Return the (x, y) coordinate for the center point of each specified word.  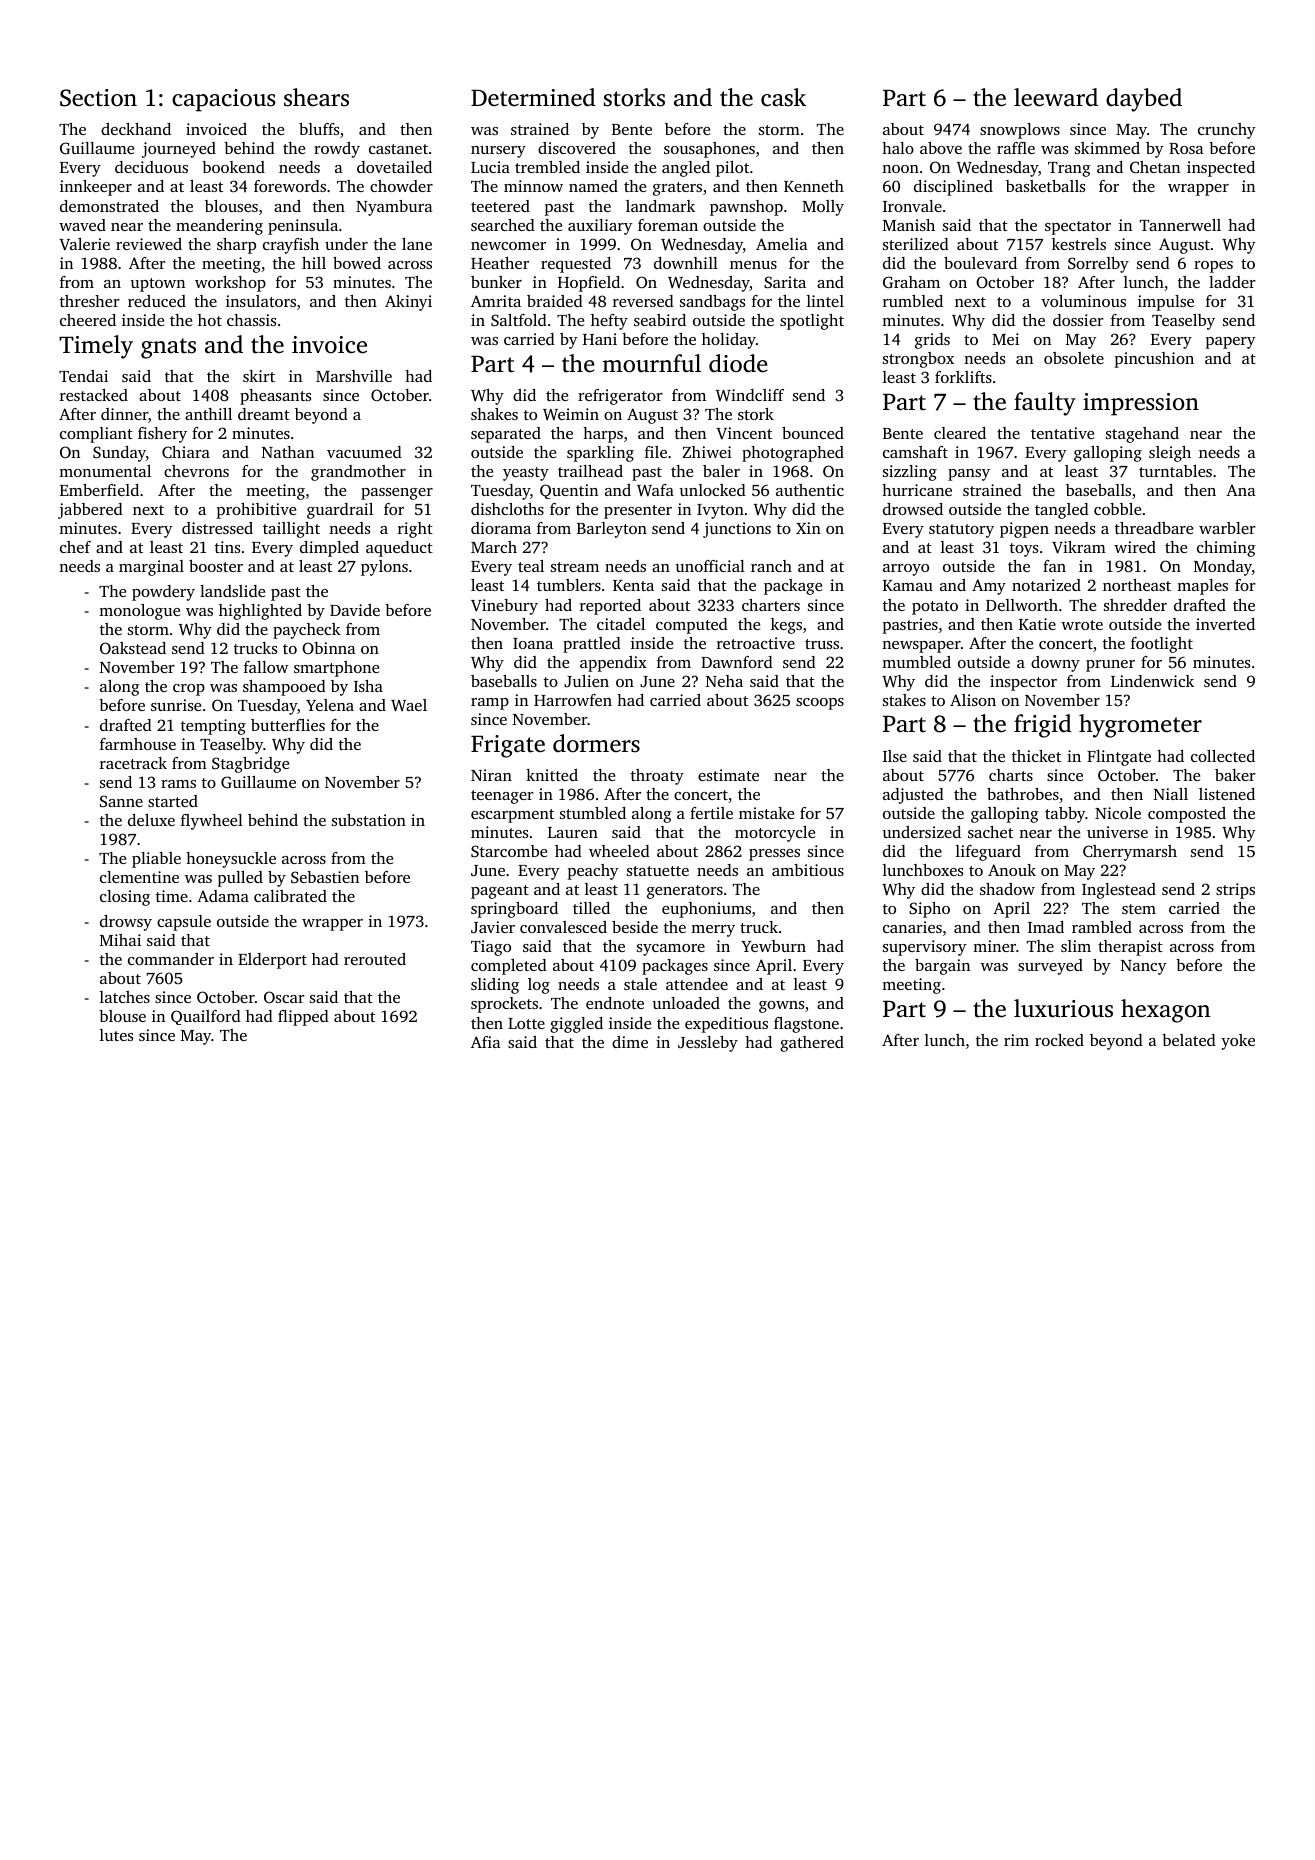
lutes (116, 1035)
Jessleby (708, 1044)
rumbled (913, 301)
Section (98, 98)
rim (1016, 1040)
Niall (1171, 794)
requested (576, 265)
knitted (552, 775)
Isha (368, 686)
